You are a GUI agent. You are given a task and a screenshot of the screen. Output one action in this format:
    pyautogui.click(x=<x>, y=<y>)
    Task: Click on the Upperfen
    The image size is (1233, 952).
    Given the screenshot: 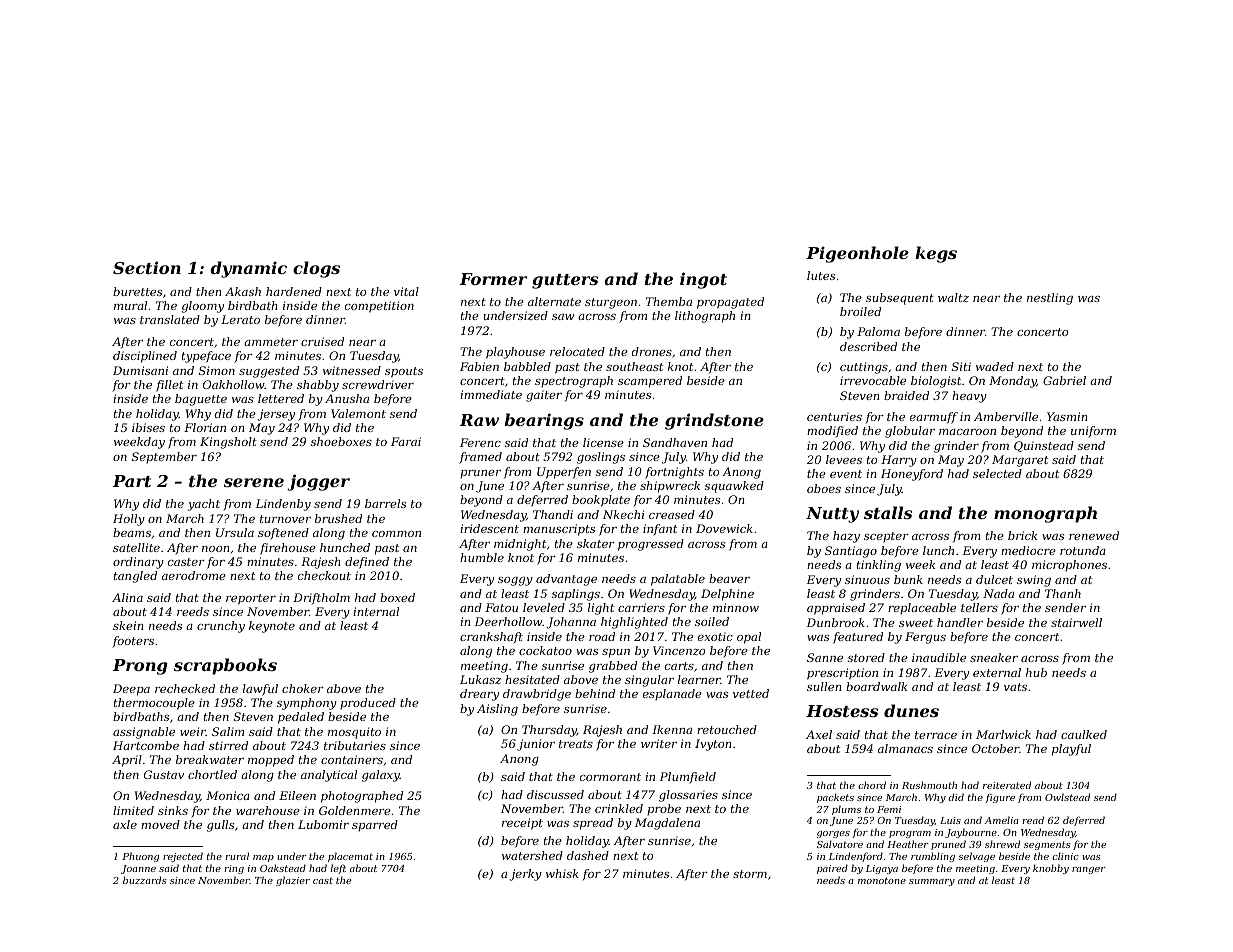 What is the action you would take?
    pyautogui.click(x=564, y=473)
